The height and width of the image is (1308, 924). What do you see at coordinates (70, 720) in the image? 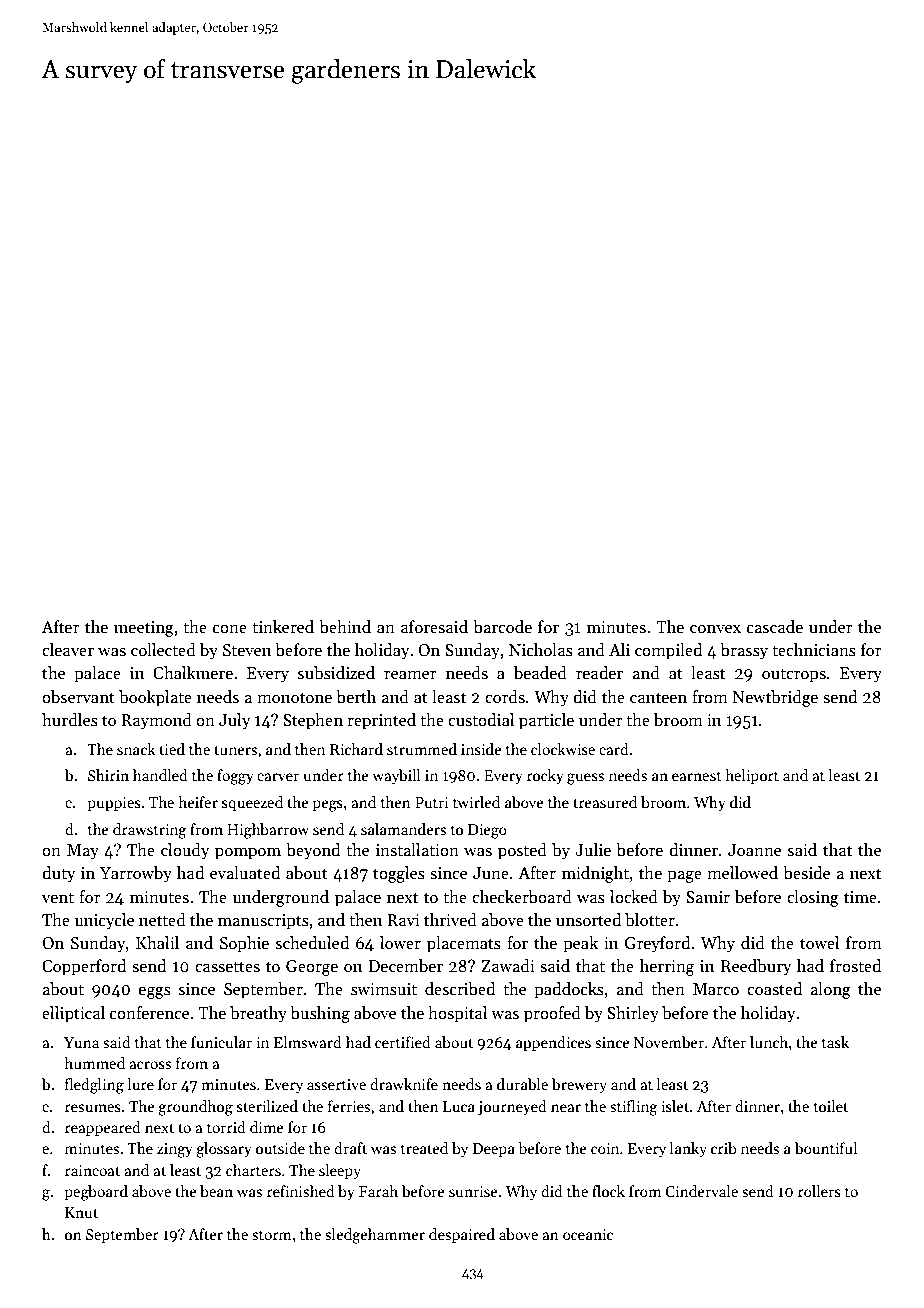
I see `hurdles` at bounding box center [70, 720].
